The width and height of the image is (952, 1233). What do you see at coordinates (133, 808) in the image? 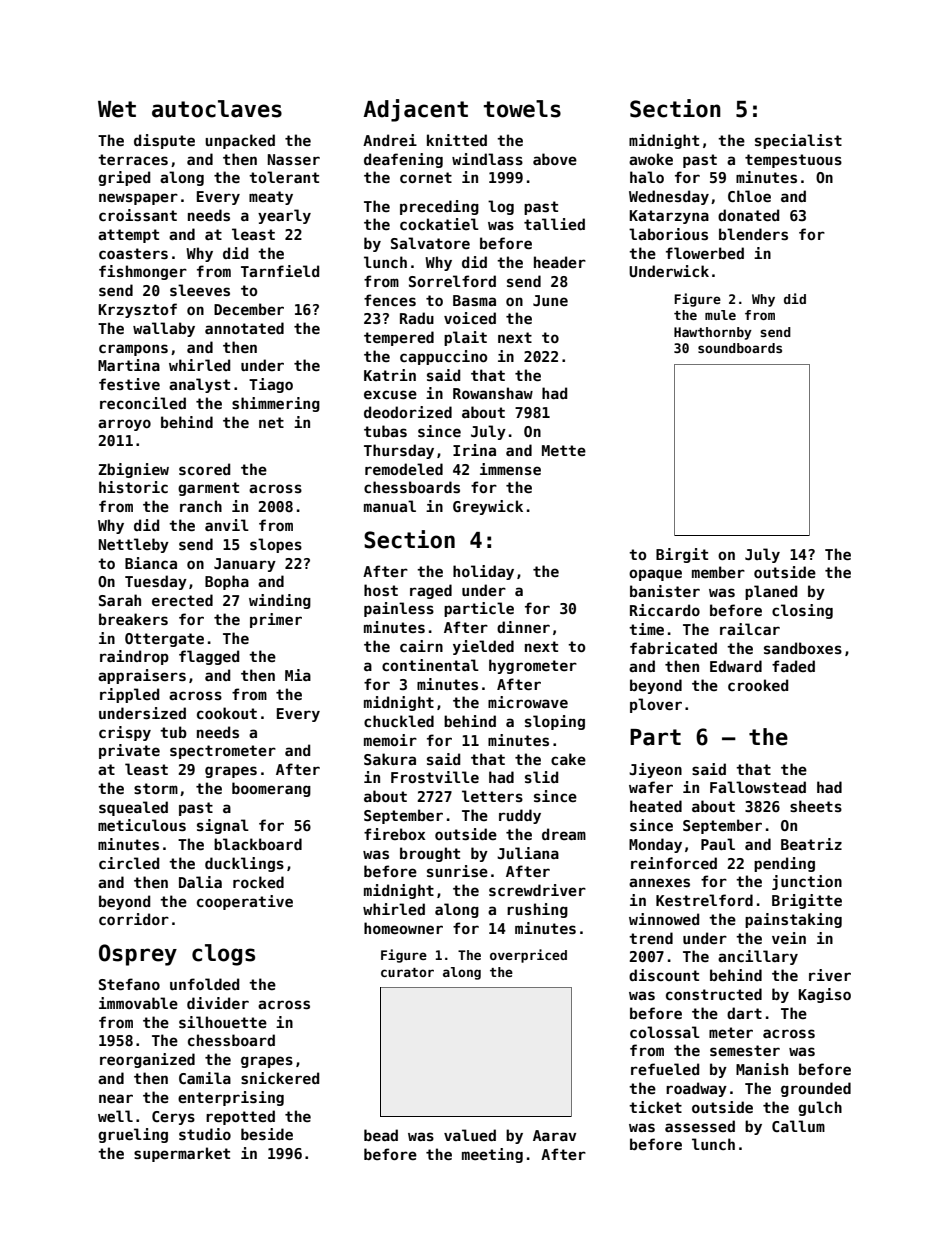
I see `squealed` at bounding box center [133, 808].
